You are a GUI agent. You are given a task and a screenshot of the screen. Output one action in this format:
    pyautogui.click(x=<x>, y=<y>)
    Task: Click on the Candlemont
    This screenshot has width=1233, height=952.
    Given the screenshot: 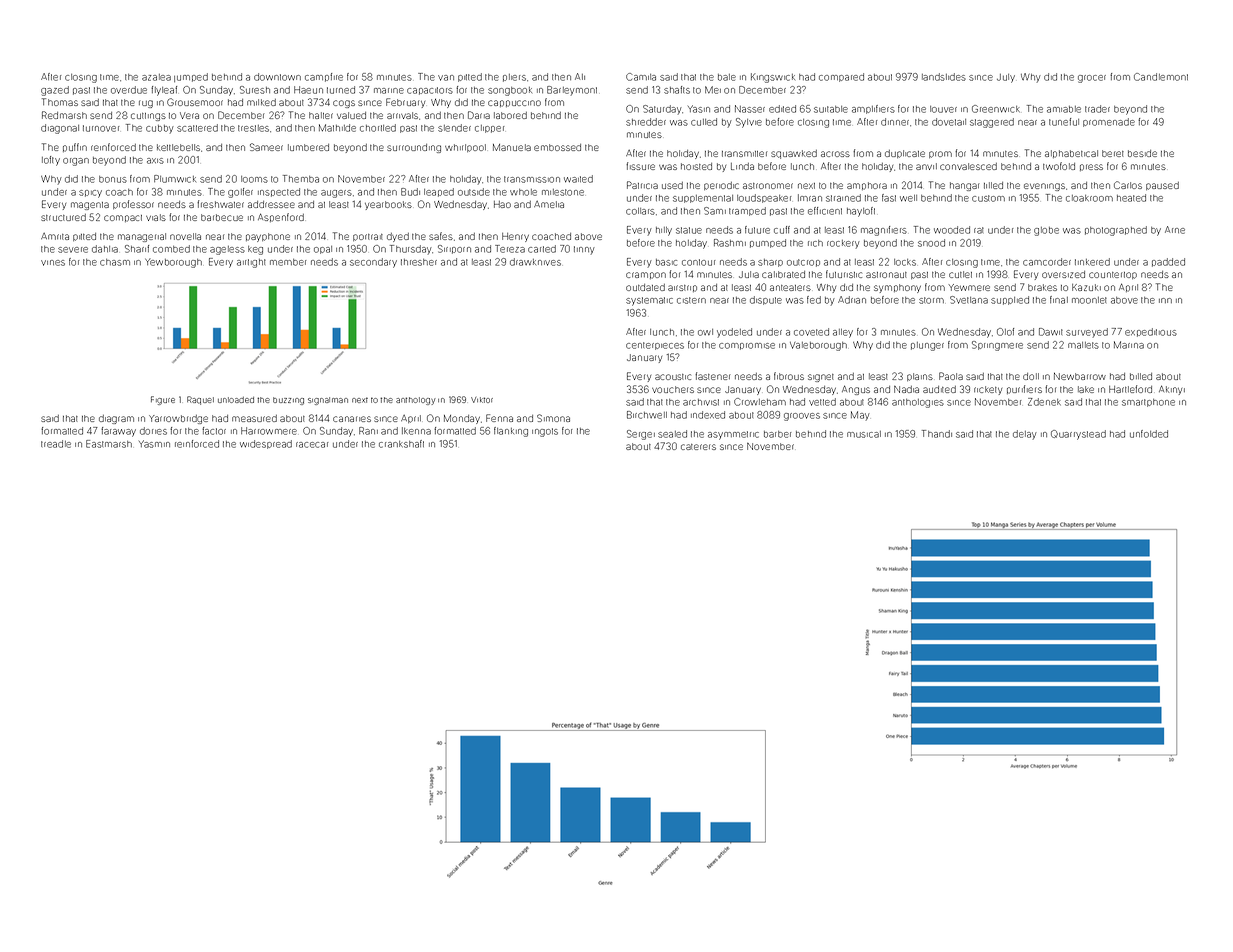 What is the action you would take?
    pyautogui.click(x=1161, y=77)
